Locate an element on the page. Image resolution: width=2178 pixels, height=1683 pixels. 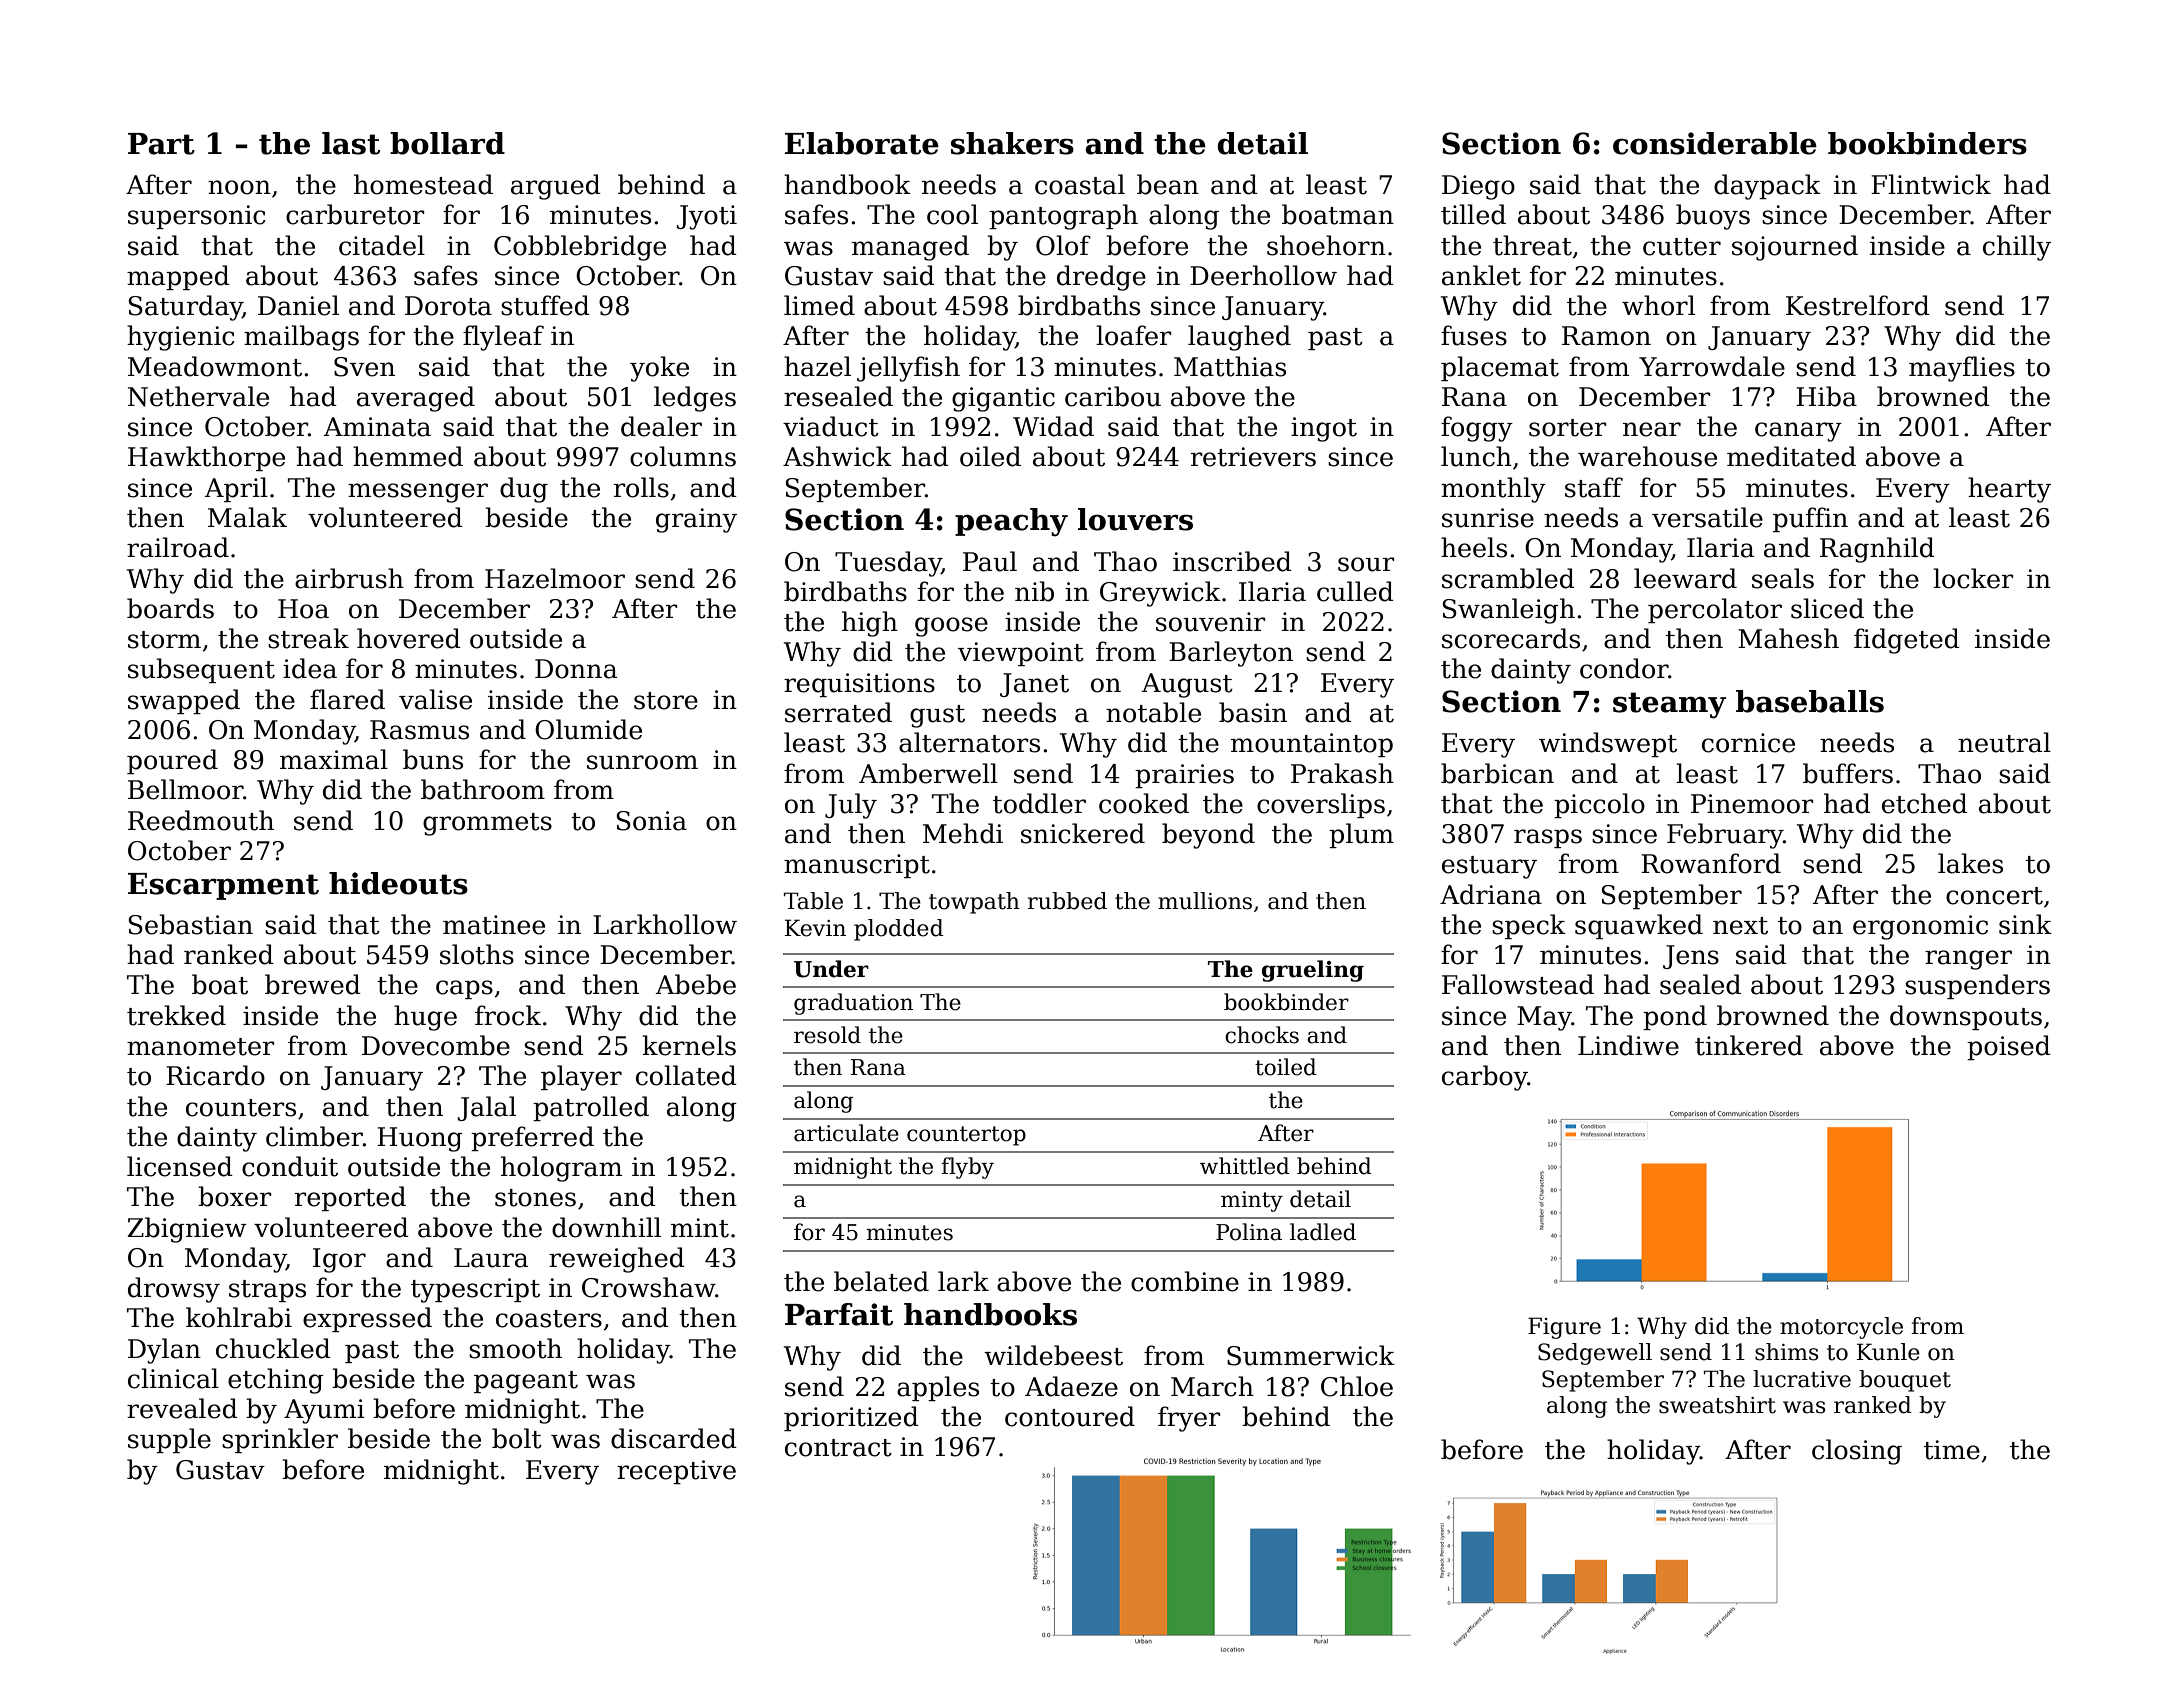
clinical is located at coordinates (173, 1378).
